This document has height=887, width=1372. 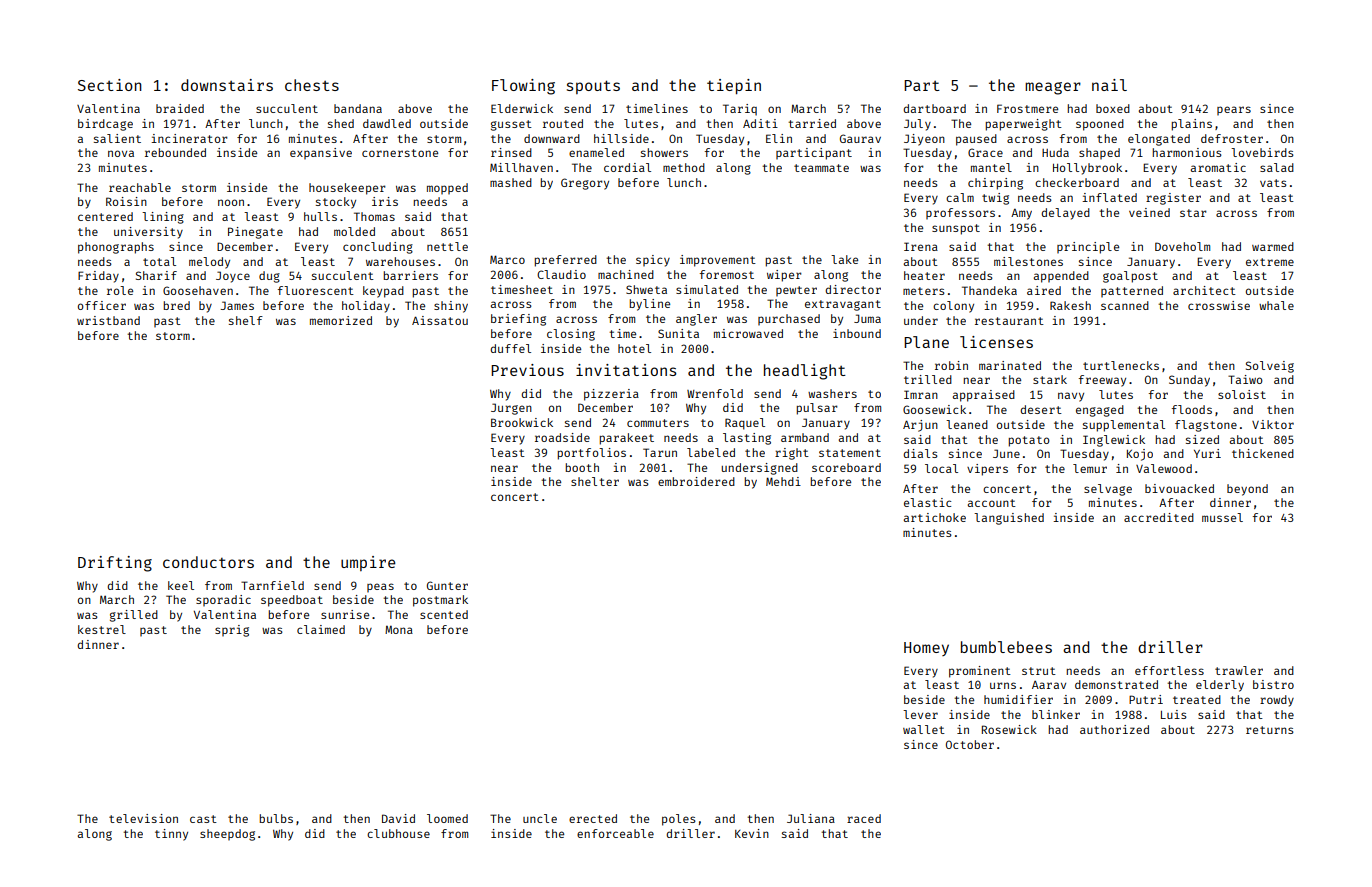 I want to click on David, so click(x=398, y=818).
